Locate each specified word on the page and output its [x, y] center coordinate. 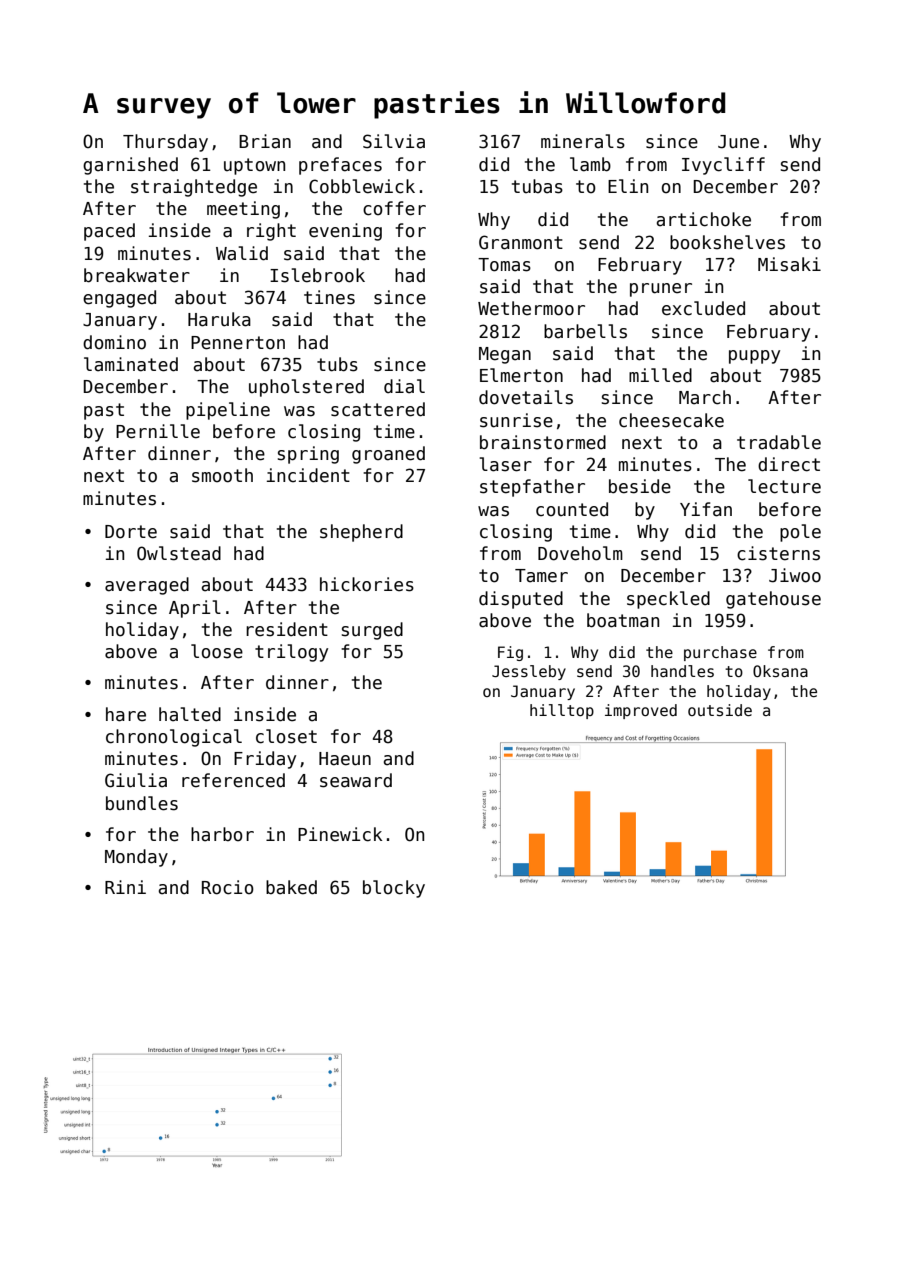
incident [308, 475]
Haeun [345, 759]
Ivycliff [723, 166]
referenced [233, 780]
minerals [583, 141]
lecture [784, 486]
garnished [130, 166]
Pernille [158, 431]
